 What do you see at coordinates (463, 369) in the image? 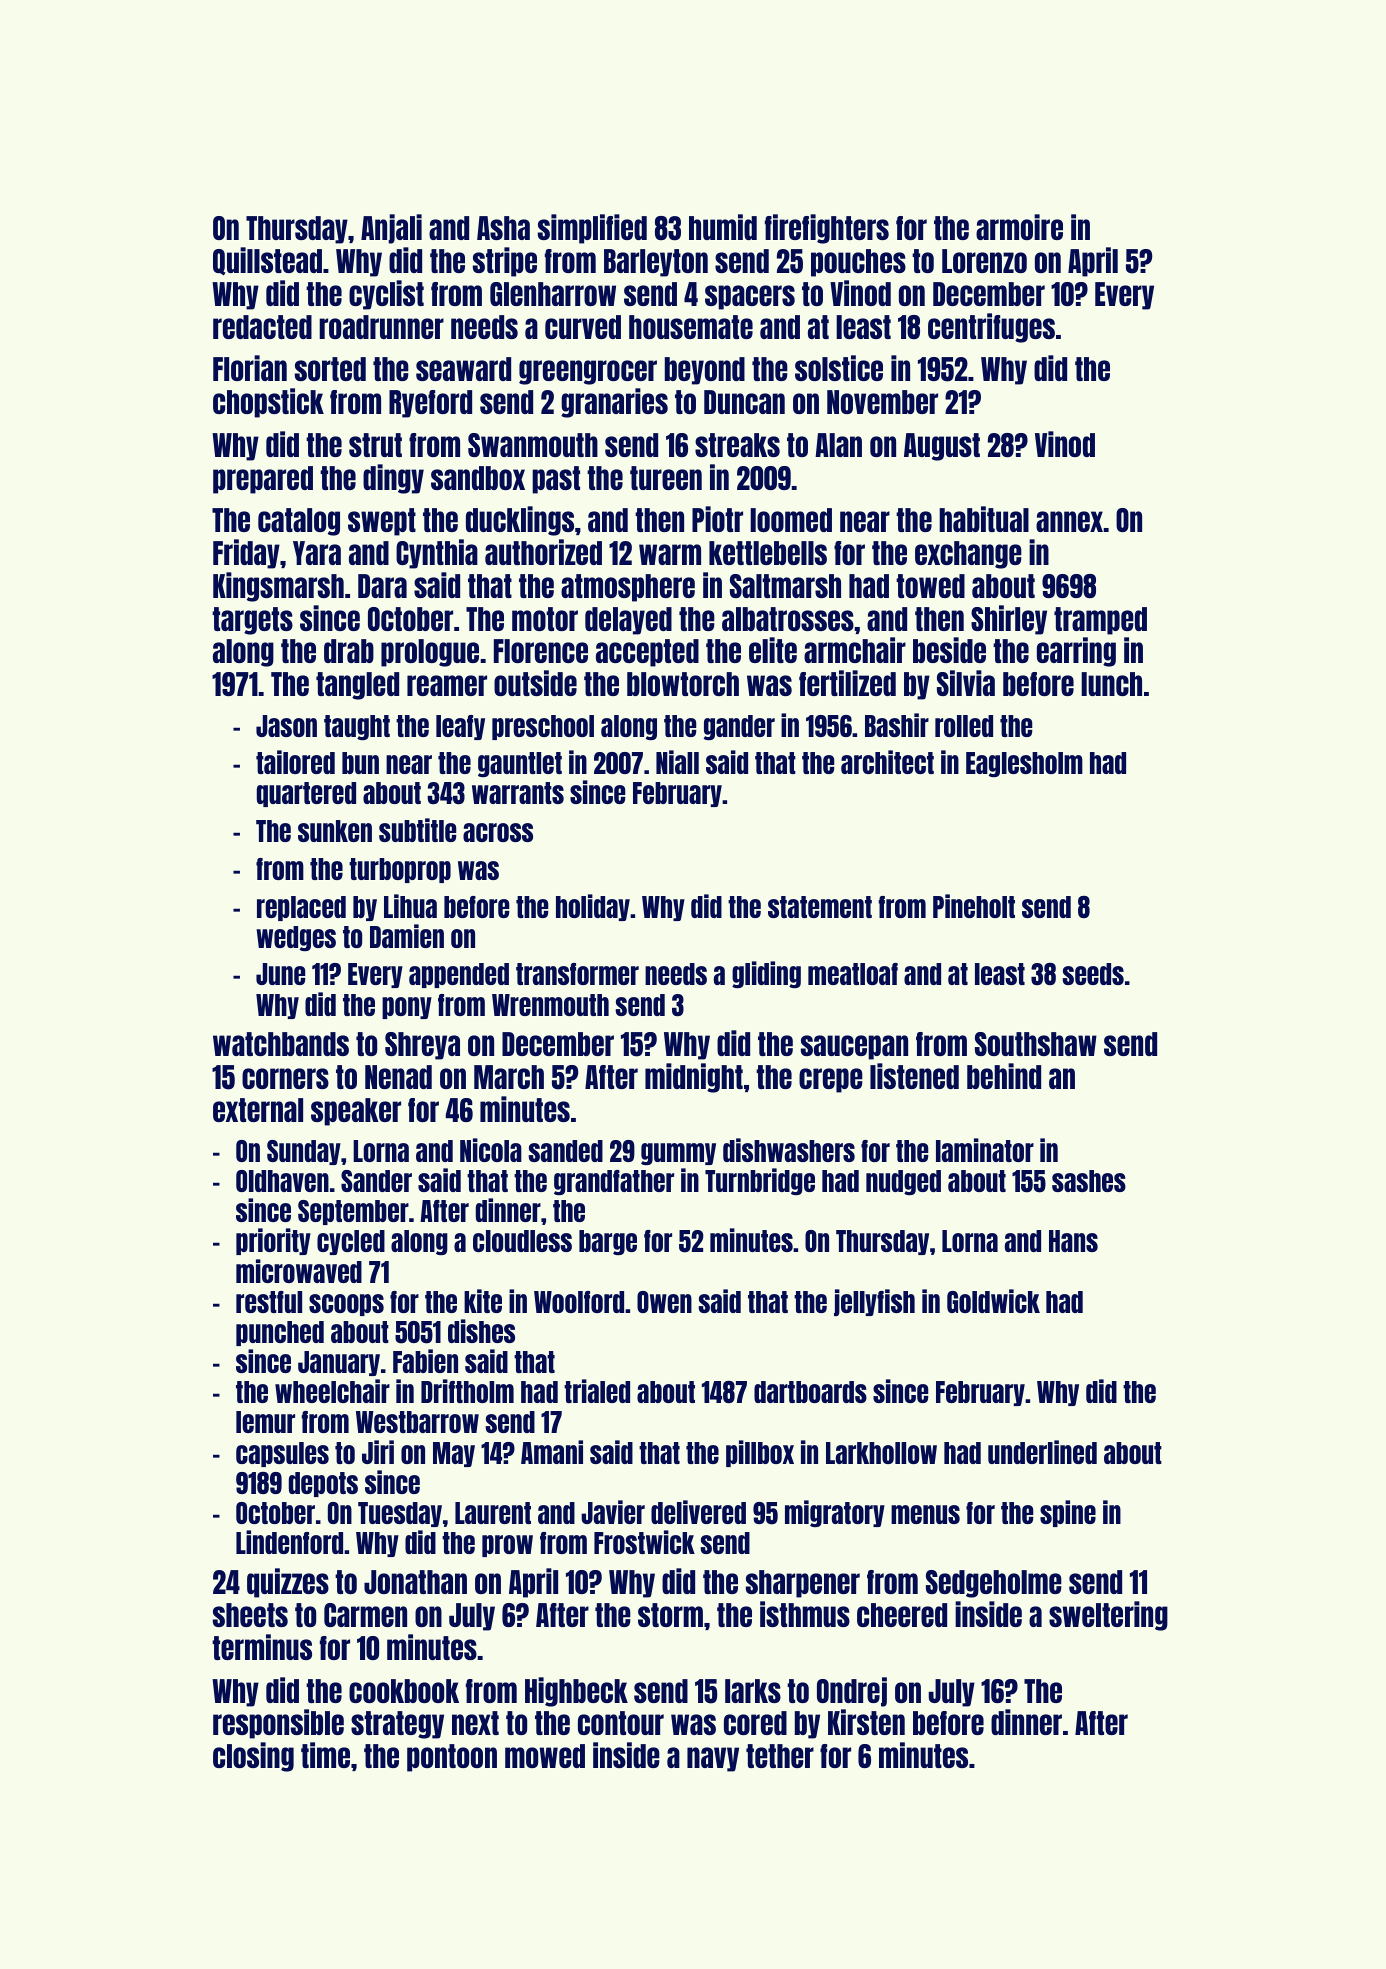
I see `seaward` at bounding box center [463, 369].
